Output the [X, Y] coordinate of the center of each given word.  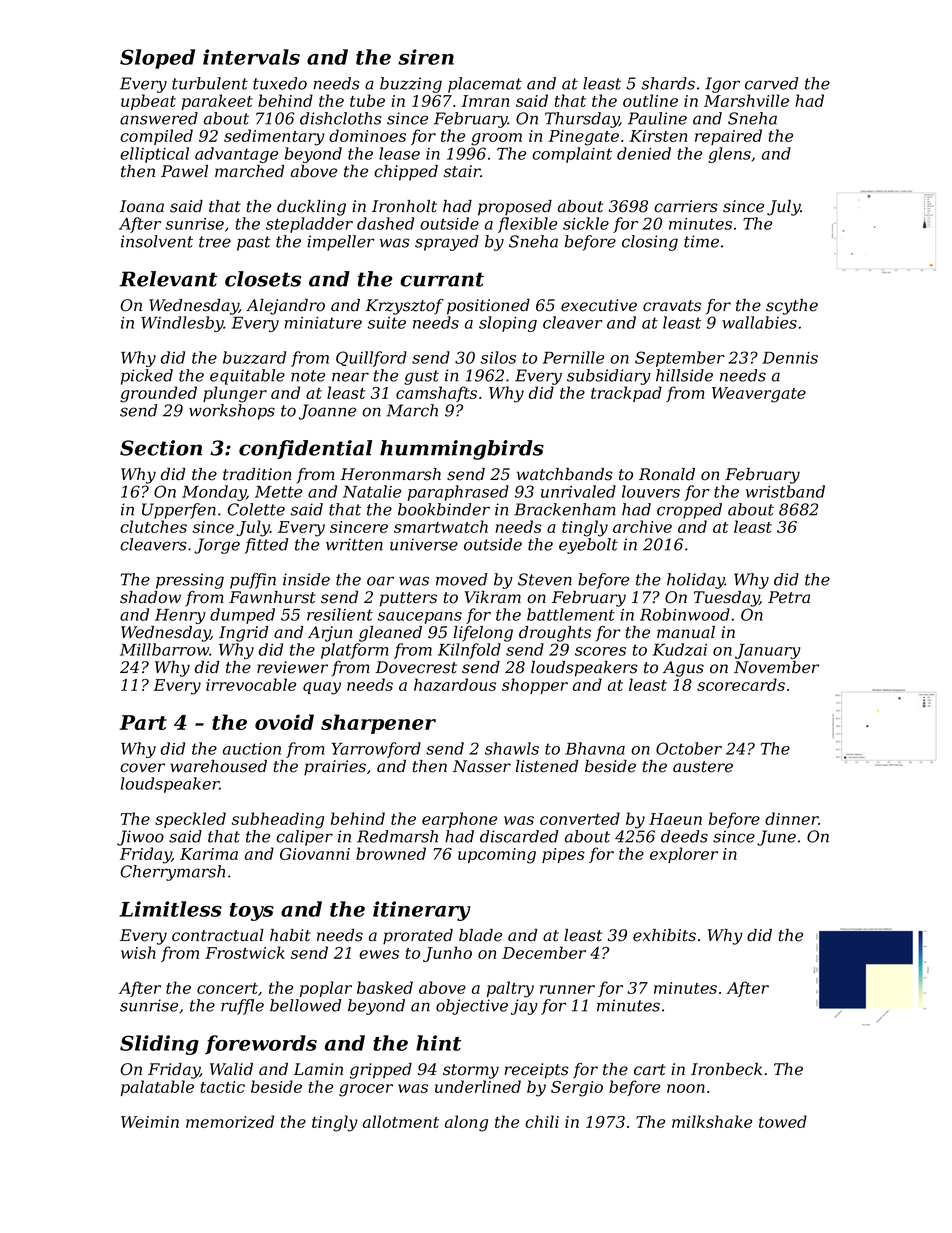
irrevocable [251, 684]
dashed [385, 223]
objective [472, 1007]
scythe [792, 307]
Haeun [675, 819]
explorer [684, 855]
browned [391, 853]
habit [290, 935]
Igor [722, 85]
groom [496, 139]
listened [547, 766]
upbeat [148, 102]
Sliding [159, 1045]
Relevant [168, 279]
